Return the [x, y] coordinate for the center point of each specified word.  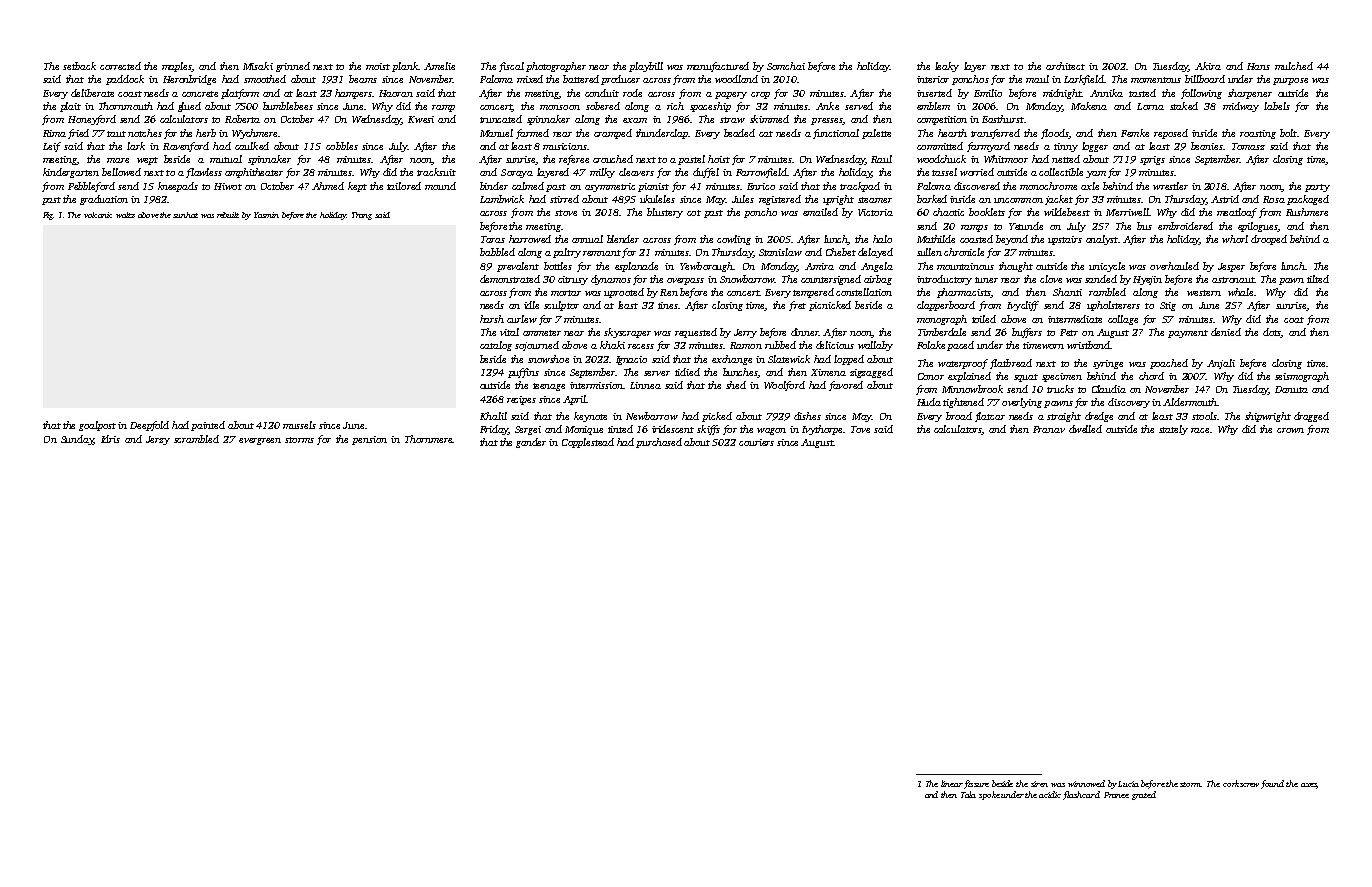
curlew [522, 319]
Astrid [1225, 199]
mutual [226, 159]
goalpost [97, 426]
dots [1272, 333]
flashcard [1081, 795]
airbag [878, 280]
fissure [976, 784]
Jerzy [158, 440]
